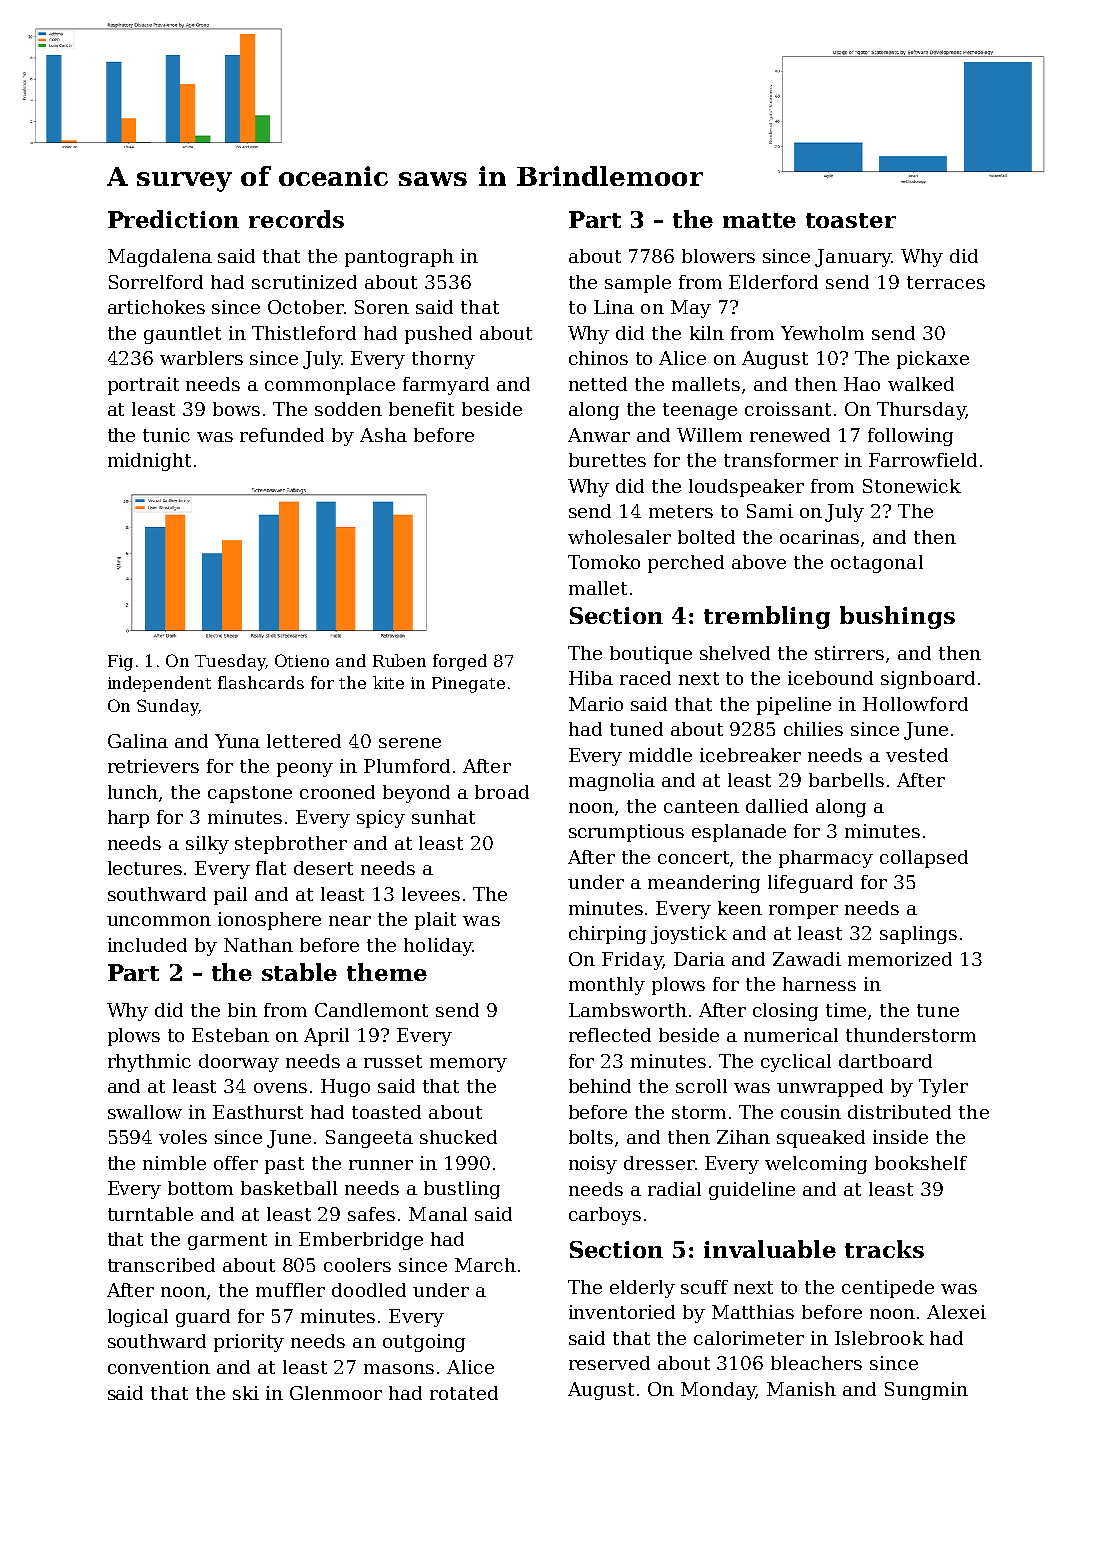 The width and height of the screenshot is (1101, 1564). What do you see at coordinates (851, 220) in the screenshot?
I see `toaster` at bounding box center [851, 220].
